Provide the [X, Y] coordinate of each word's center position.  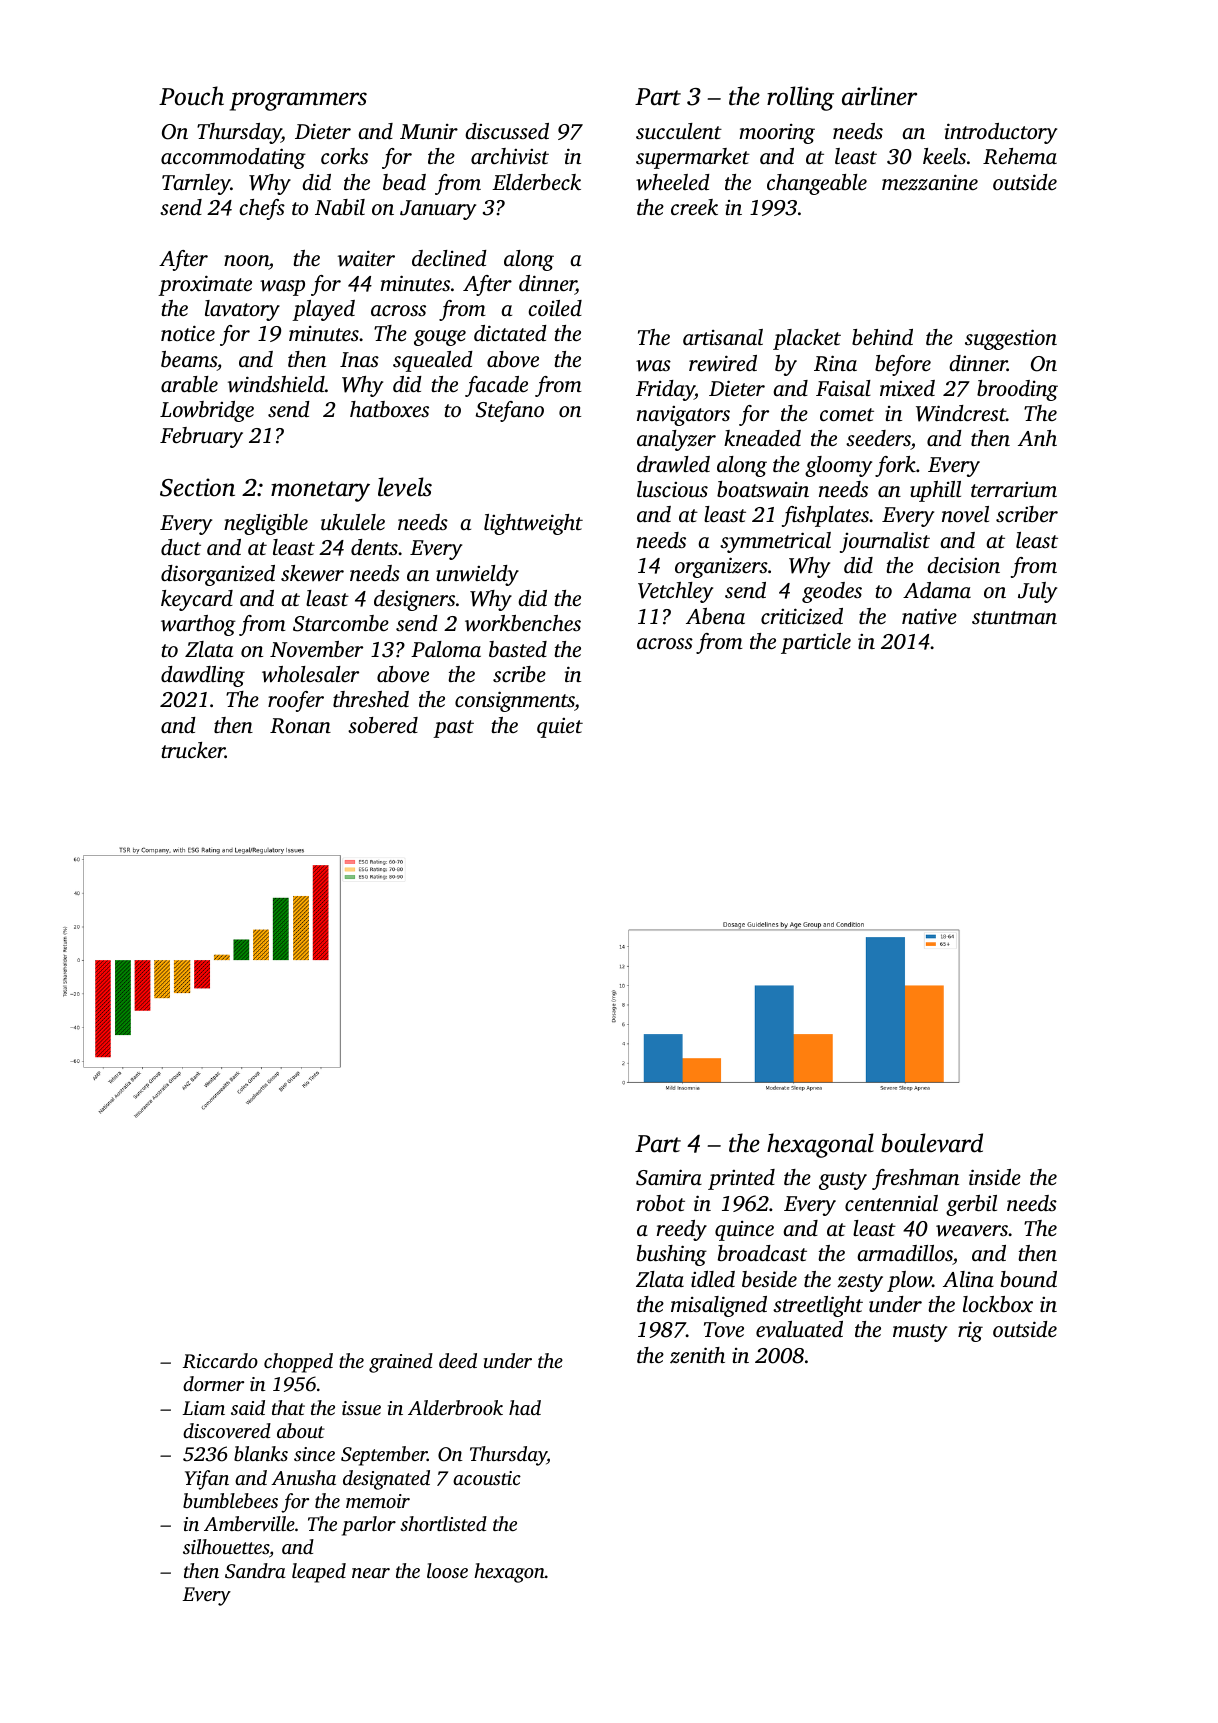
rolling [800, 98]
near [371, 1573]
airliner [879, 96]
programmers [298, 101]
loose [447, 1570]
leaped [319, 1573]
